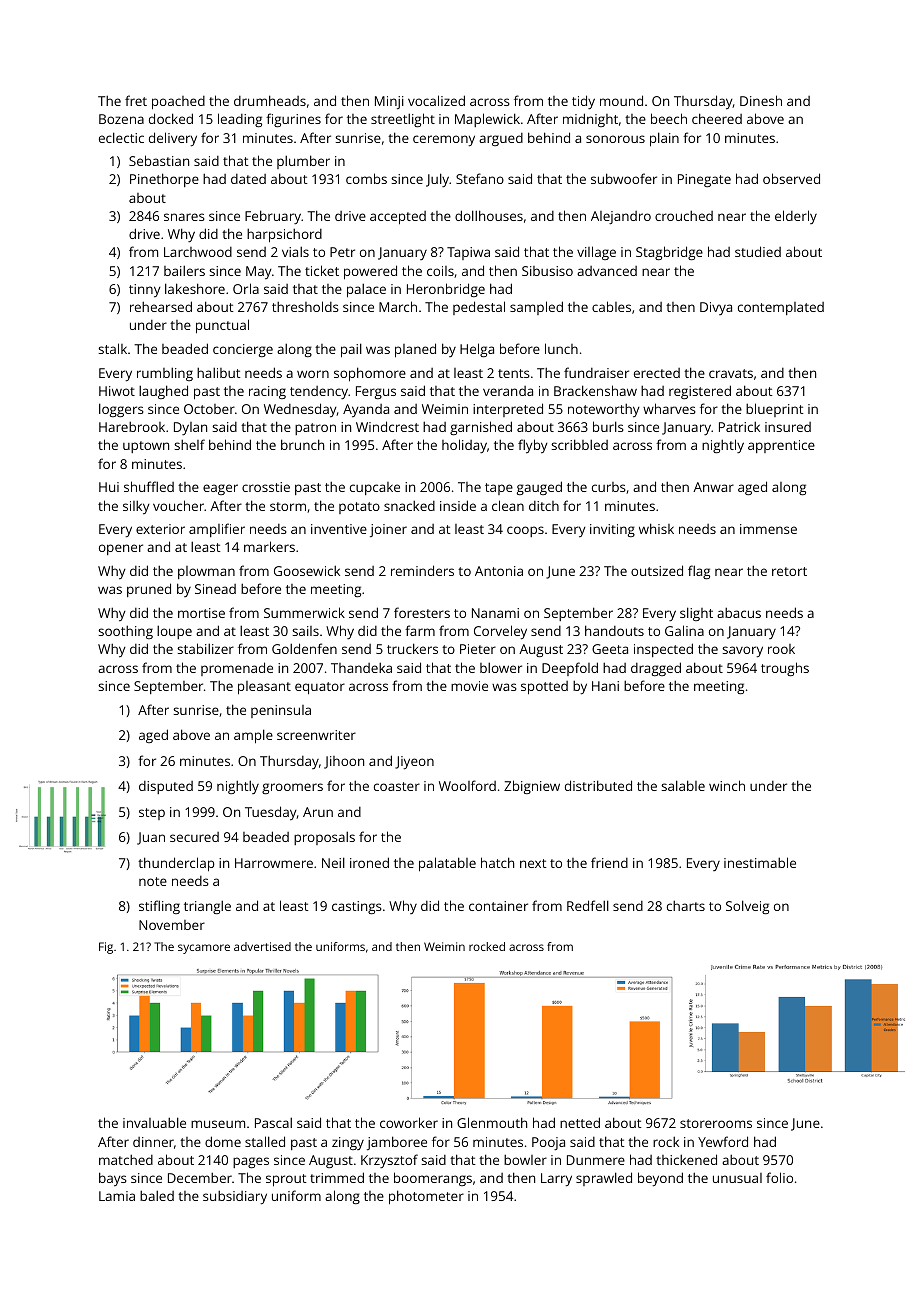 The image size is (924, 1308). I want to click on Stagbridge, so click(669, 253).
